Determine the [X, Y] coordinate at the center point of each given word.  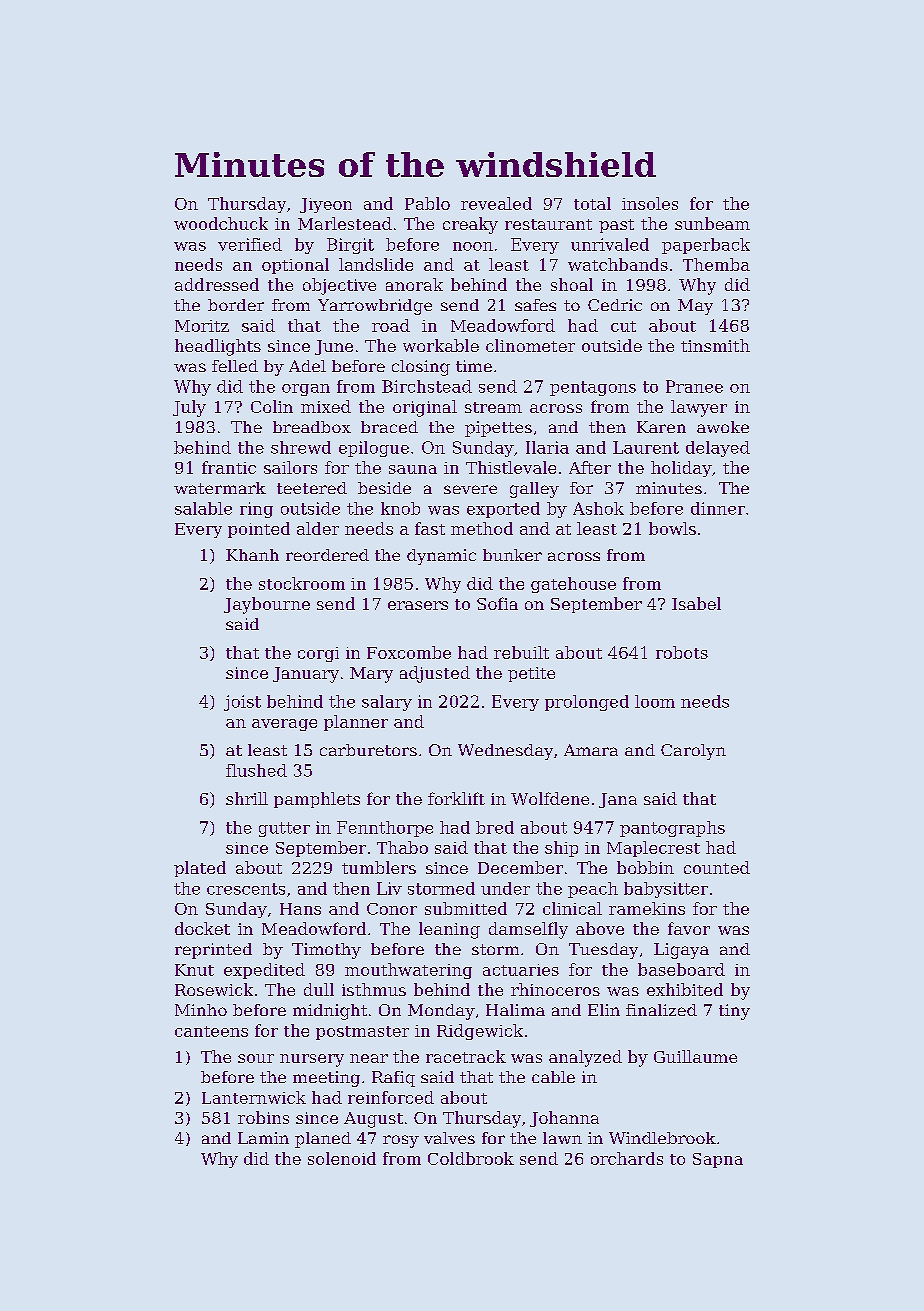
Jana [618, 800]
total [592, 203]
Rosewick [214, 989]
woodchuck [221, 223]
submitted [466, 908]
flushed [256, 770]
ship [561, 849]
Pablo [427, 203]
